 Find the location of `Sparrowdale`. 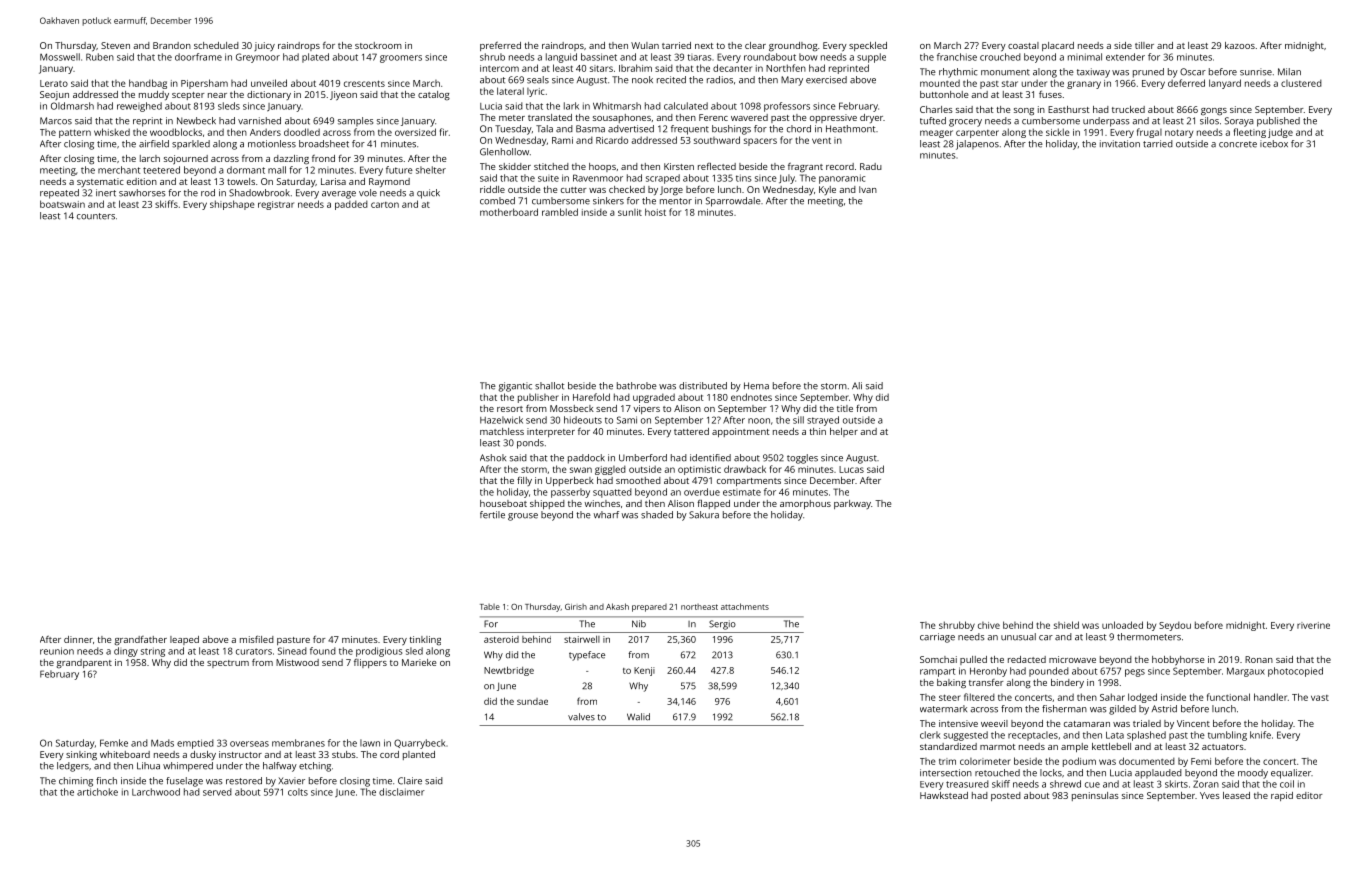

Sparrowdale is located at coordinates (733, 202).
